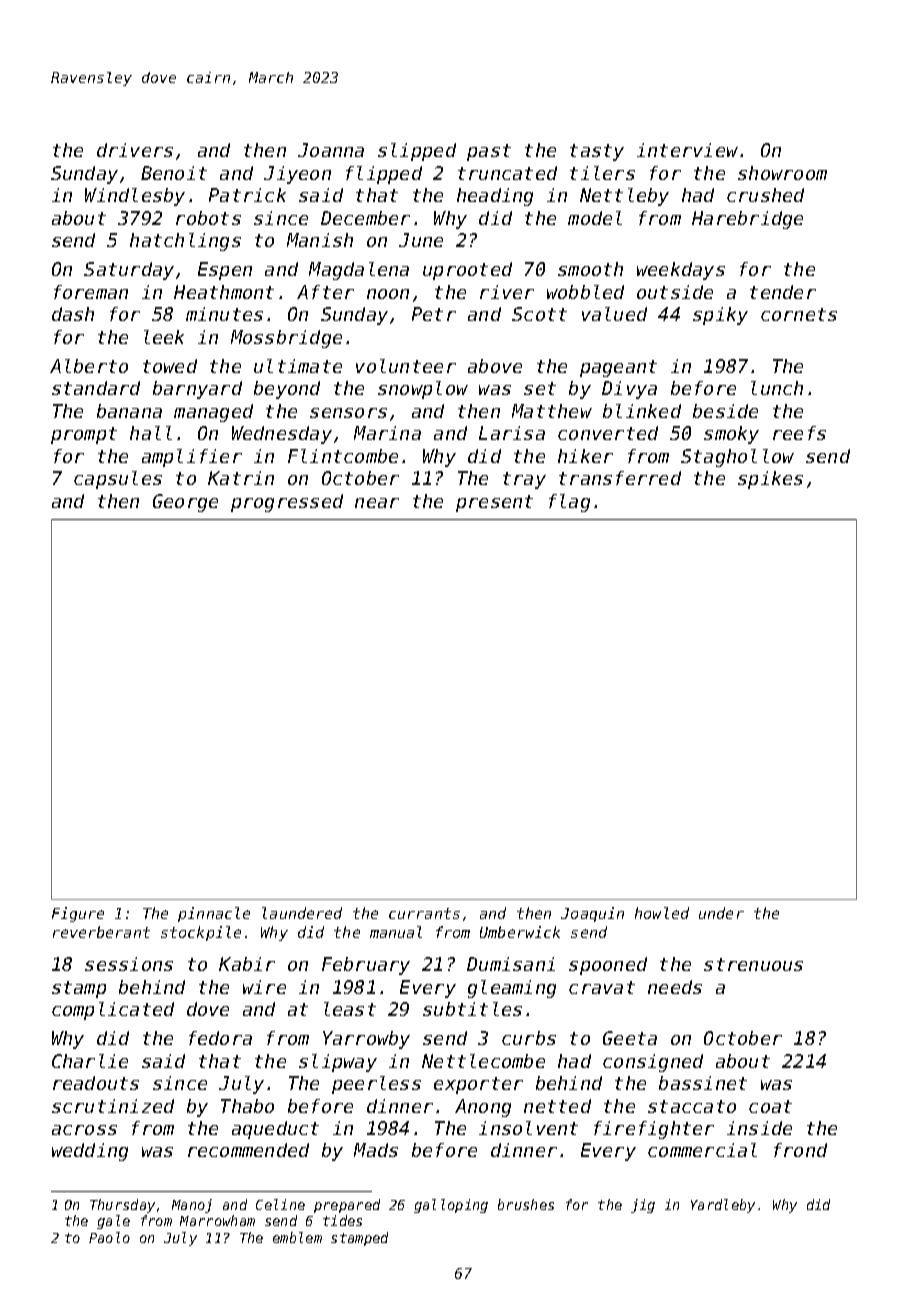  What do you see at coordinates (753, 964) in the screenshot?
I see `strenuous` at bounding box center [753, 964].
